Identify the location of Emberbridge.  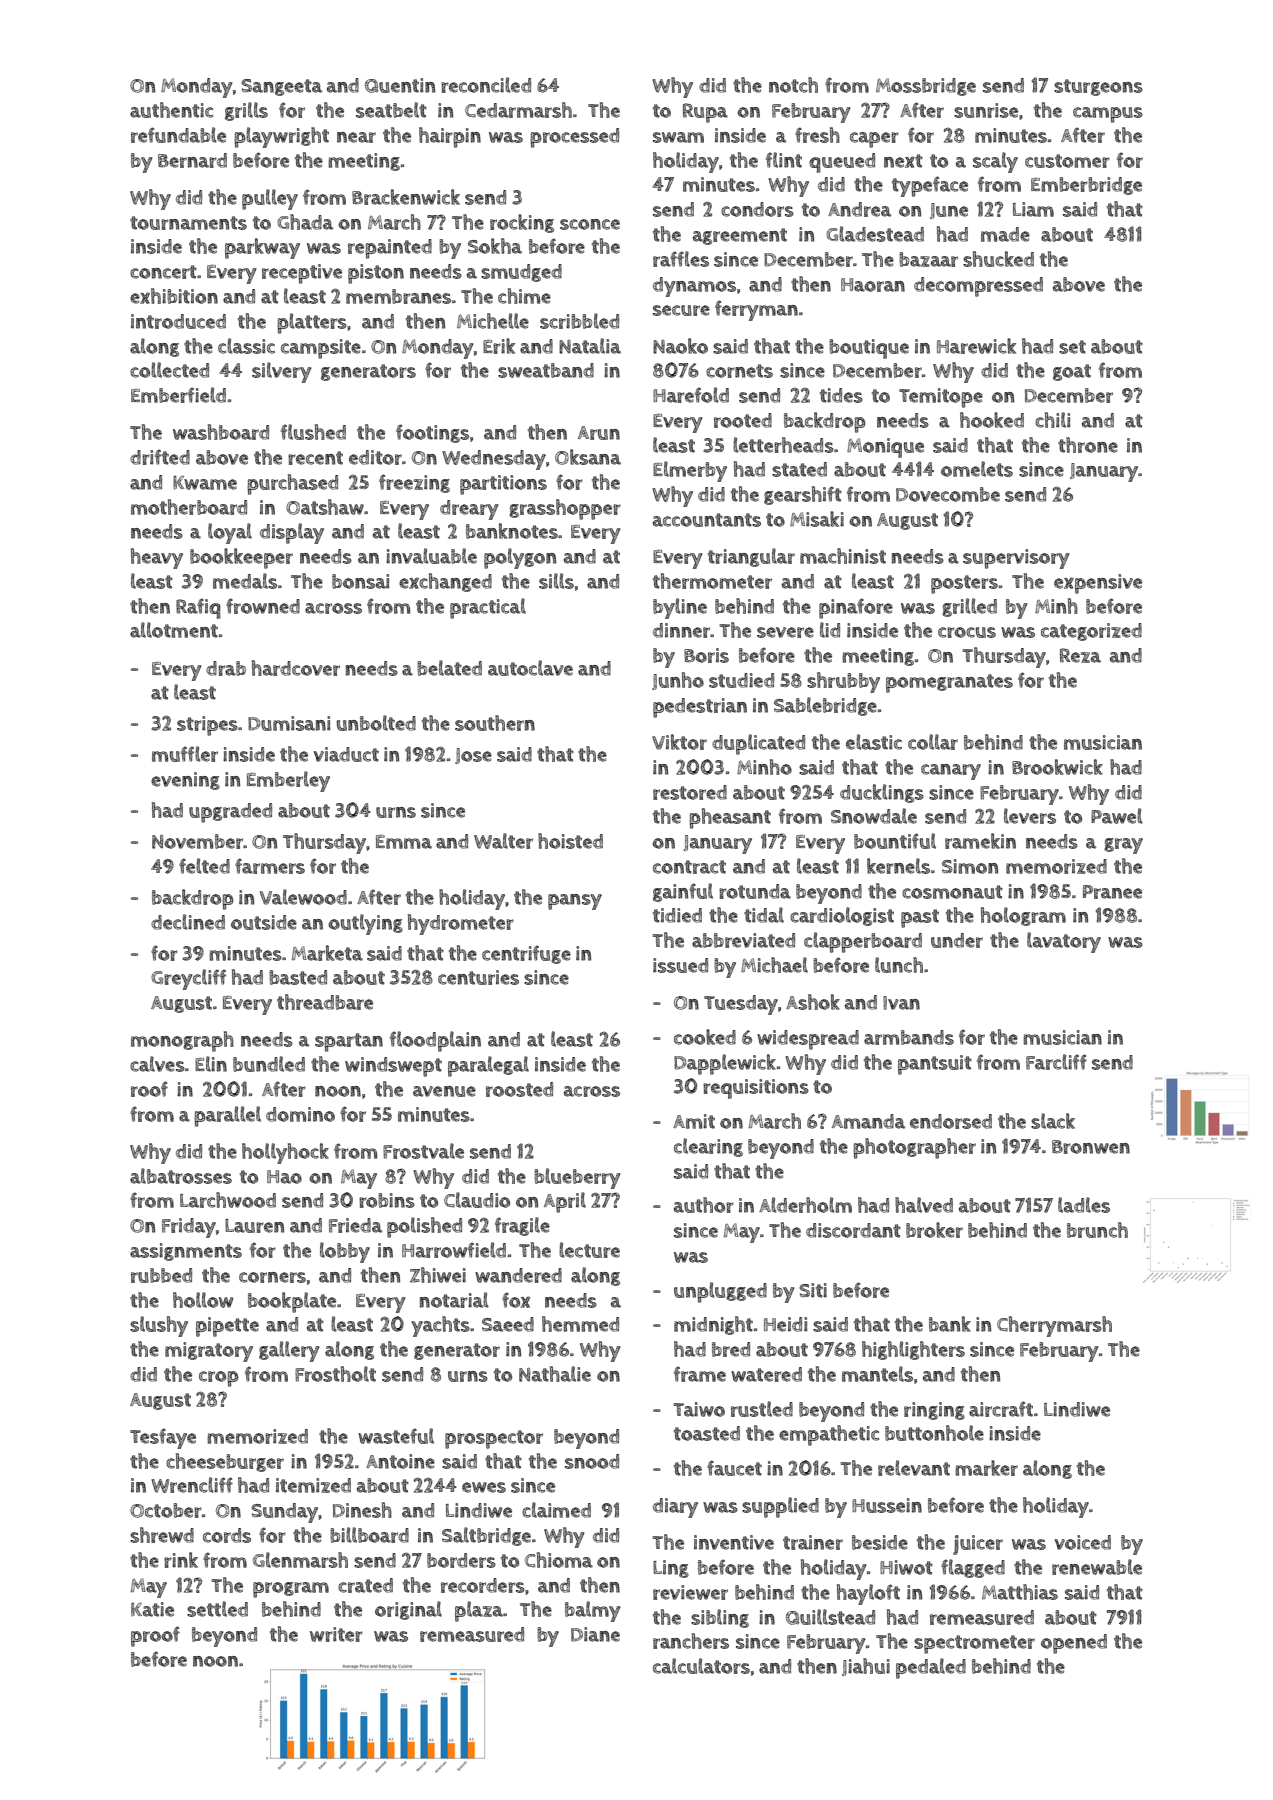
(1086, 186).
